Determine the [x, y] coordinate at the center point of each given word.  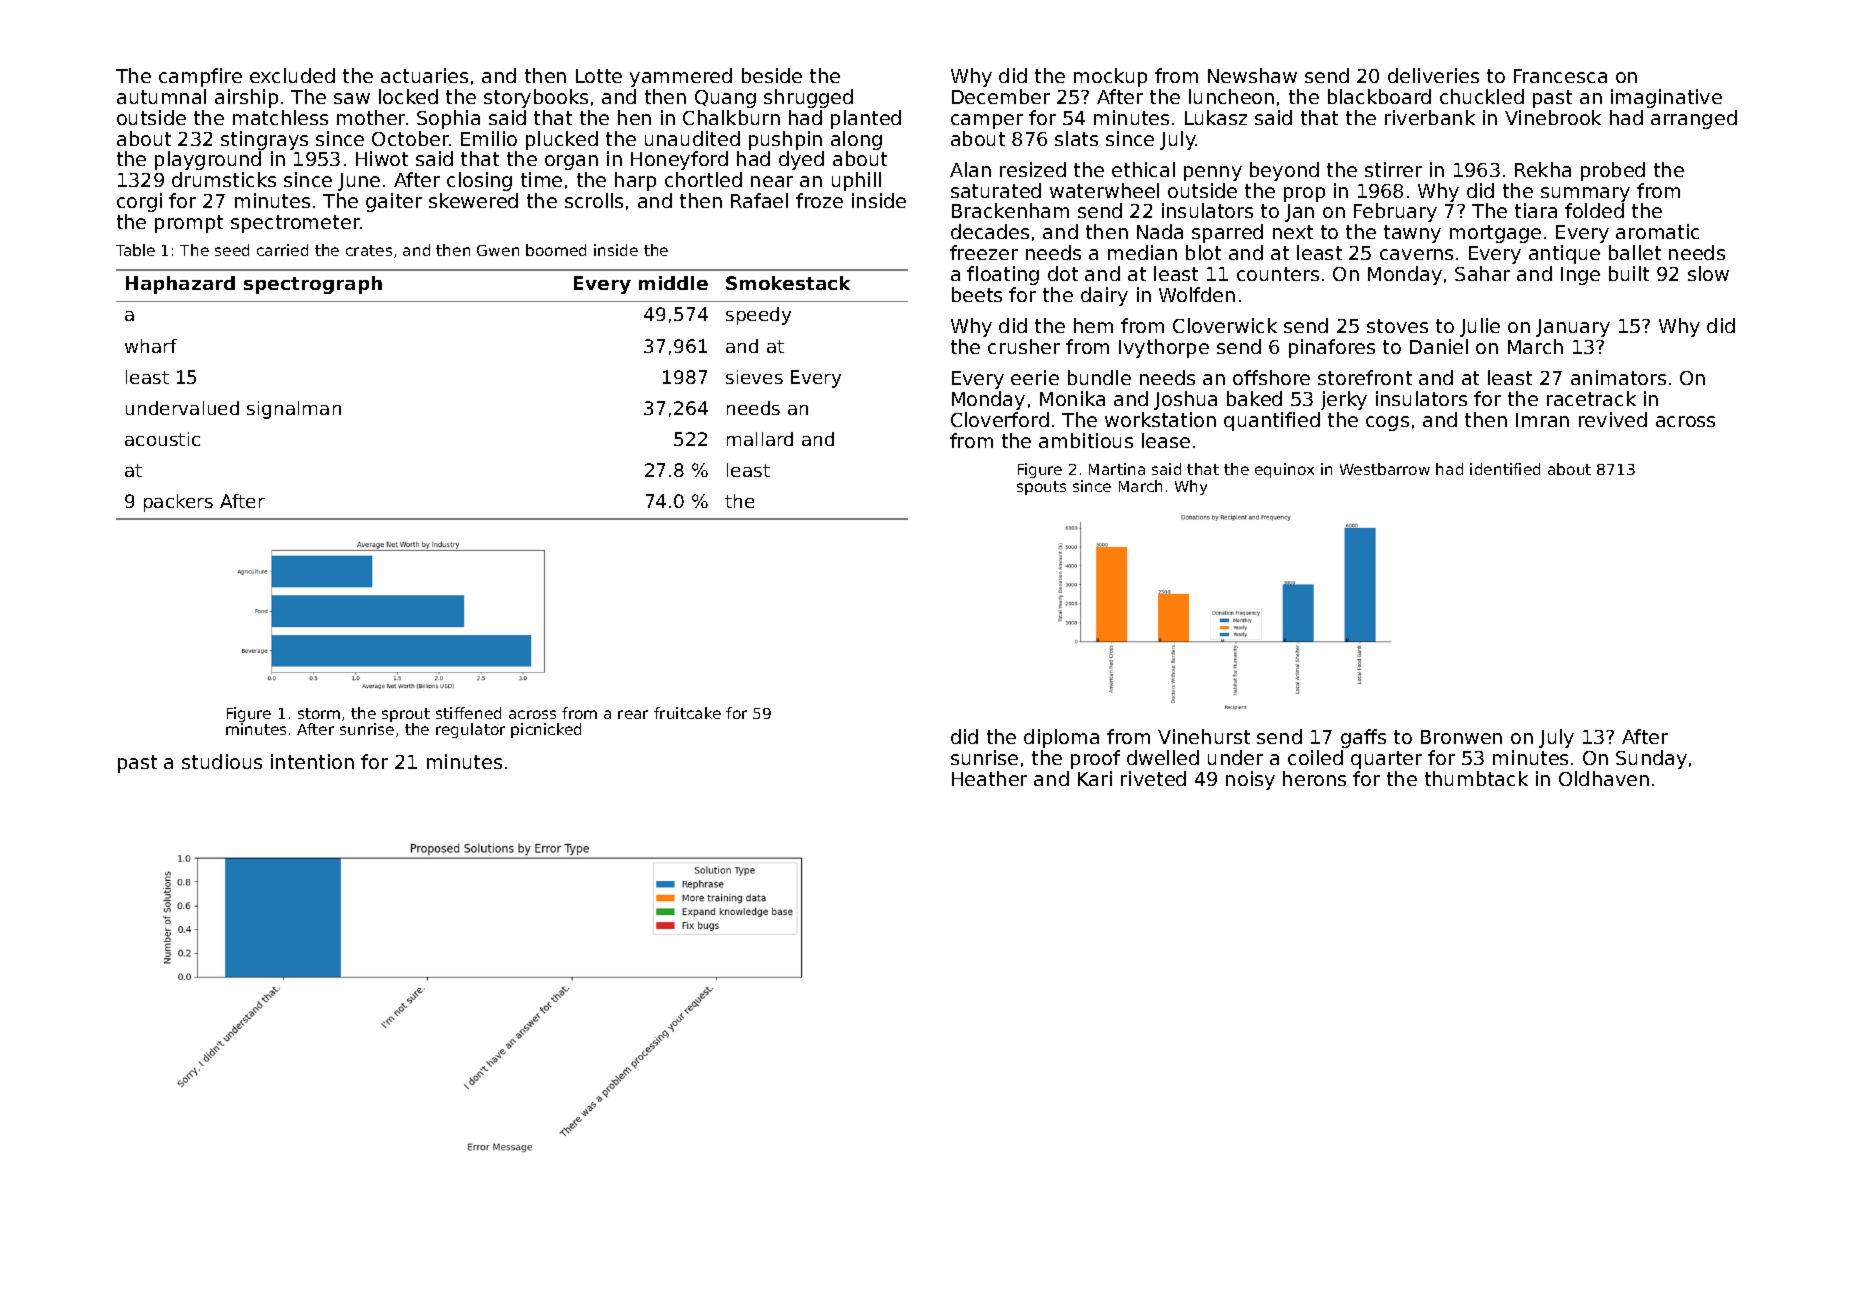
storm [319, 713]
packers [178, 503]
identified [1505, 469]
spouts [1041, 488]
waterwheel [1104, 190]
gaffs [1363, 738]
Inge [1580, 276]
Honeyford [679, 160]
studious [222, 761]
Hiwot [382, 158]
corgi [139, 202]
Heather [989, 778]
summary [1585, 194]
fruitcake [687, 713]
